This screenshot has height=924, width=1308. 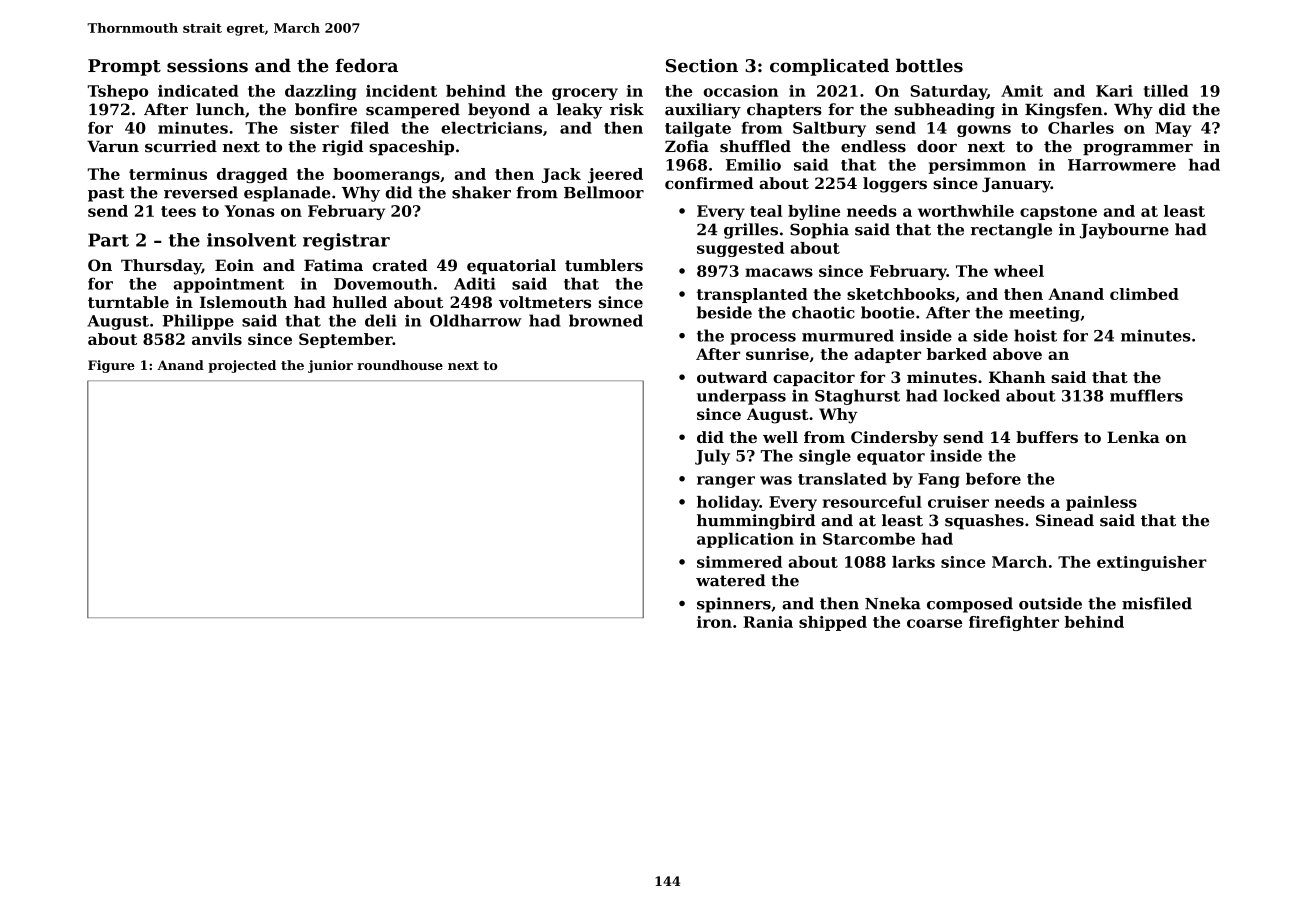 What do you see at coordinates (1152, 563) in the screenshot?
I see `extinguisher` at bounding box center [1152, 563].
